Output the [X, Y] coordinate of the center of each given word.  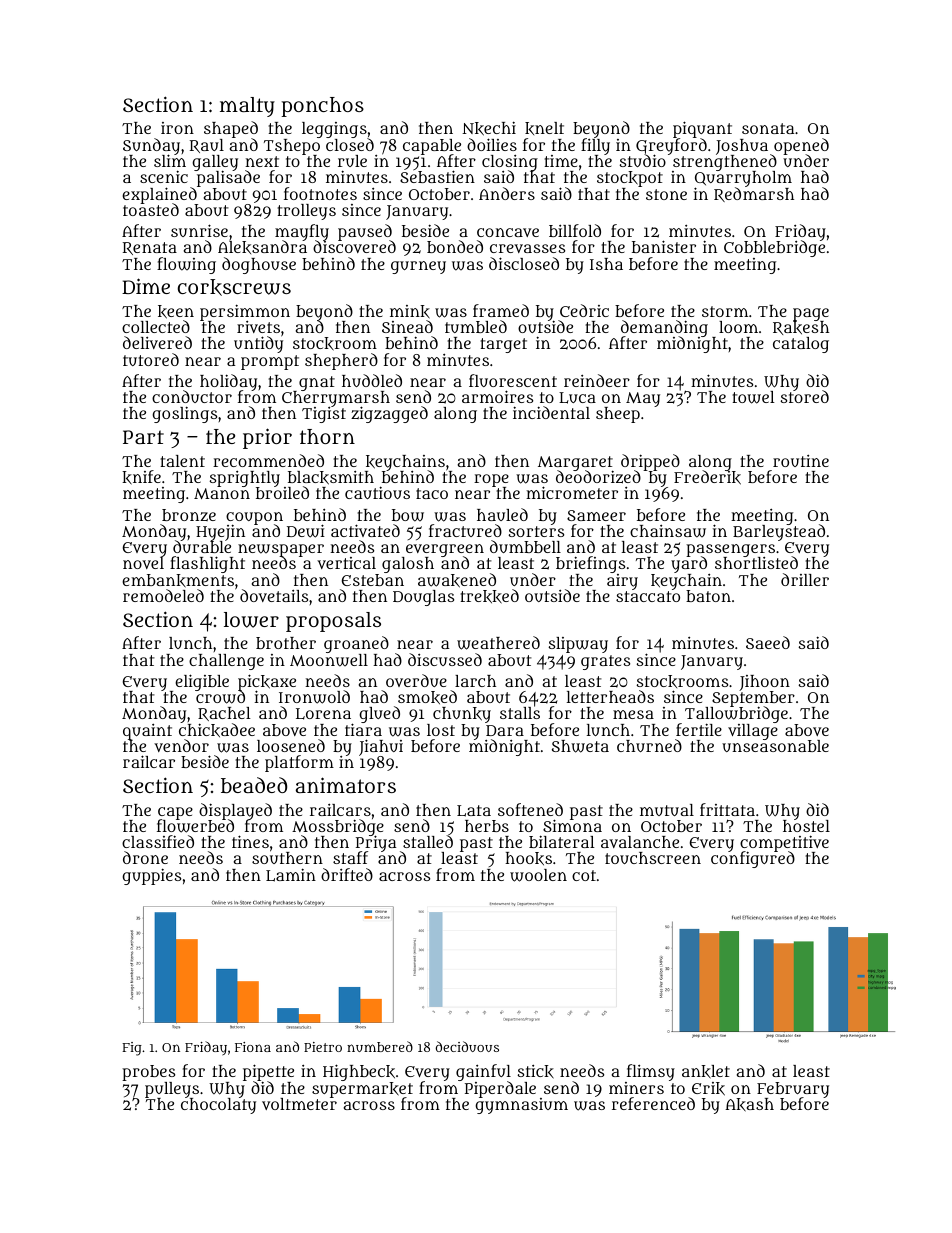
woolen [538, 875]
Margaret [575, 463]
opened [801, 146]
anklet [706, 1072]
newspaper [281, 550]
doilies [492, 144]
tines [250, 841]
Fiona [253, 1047]
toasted [151, 210]
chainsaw [668, 531]
